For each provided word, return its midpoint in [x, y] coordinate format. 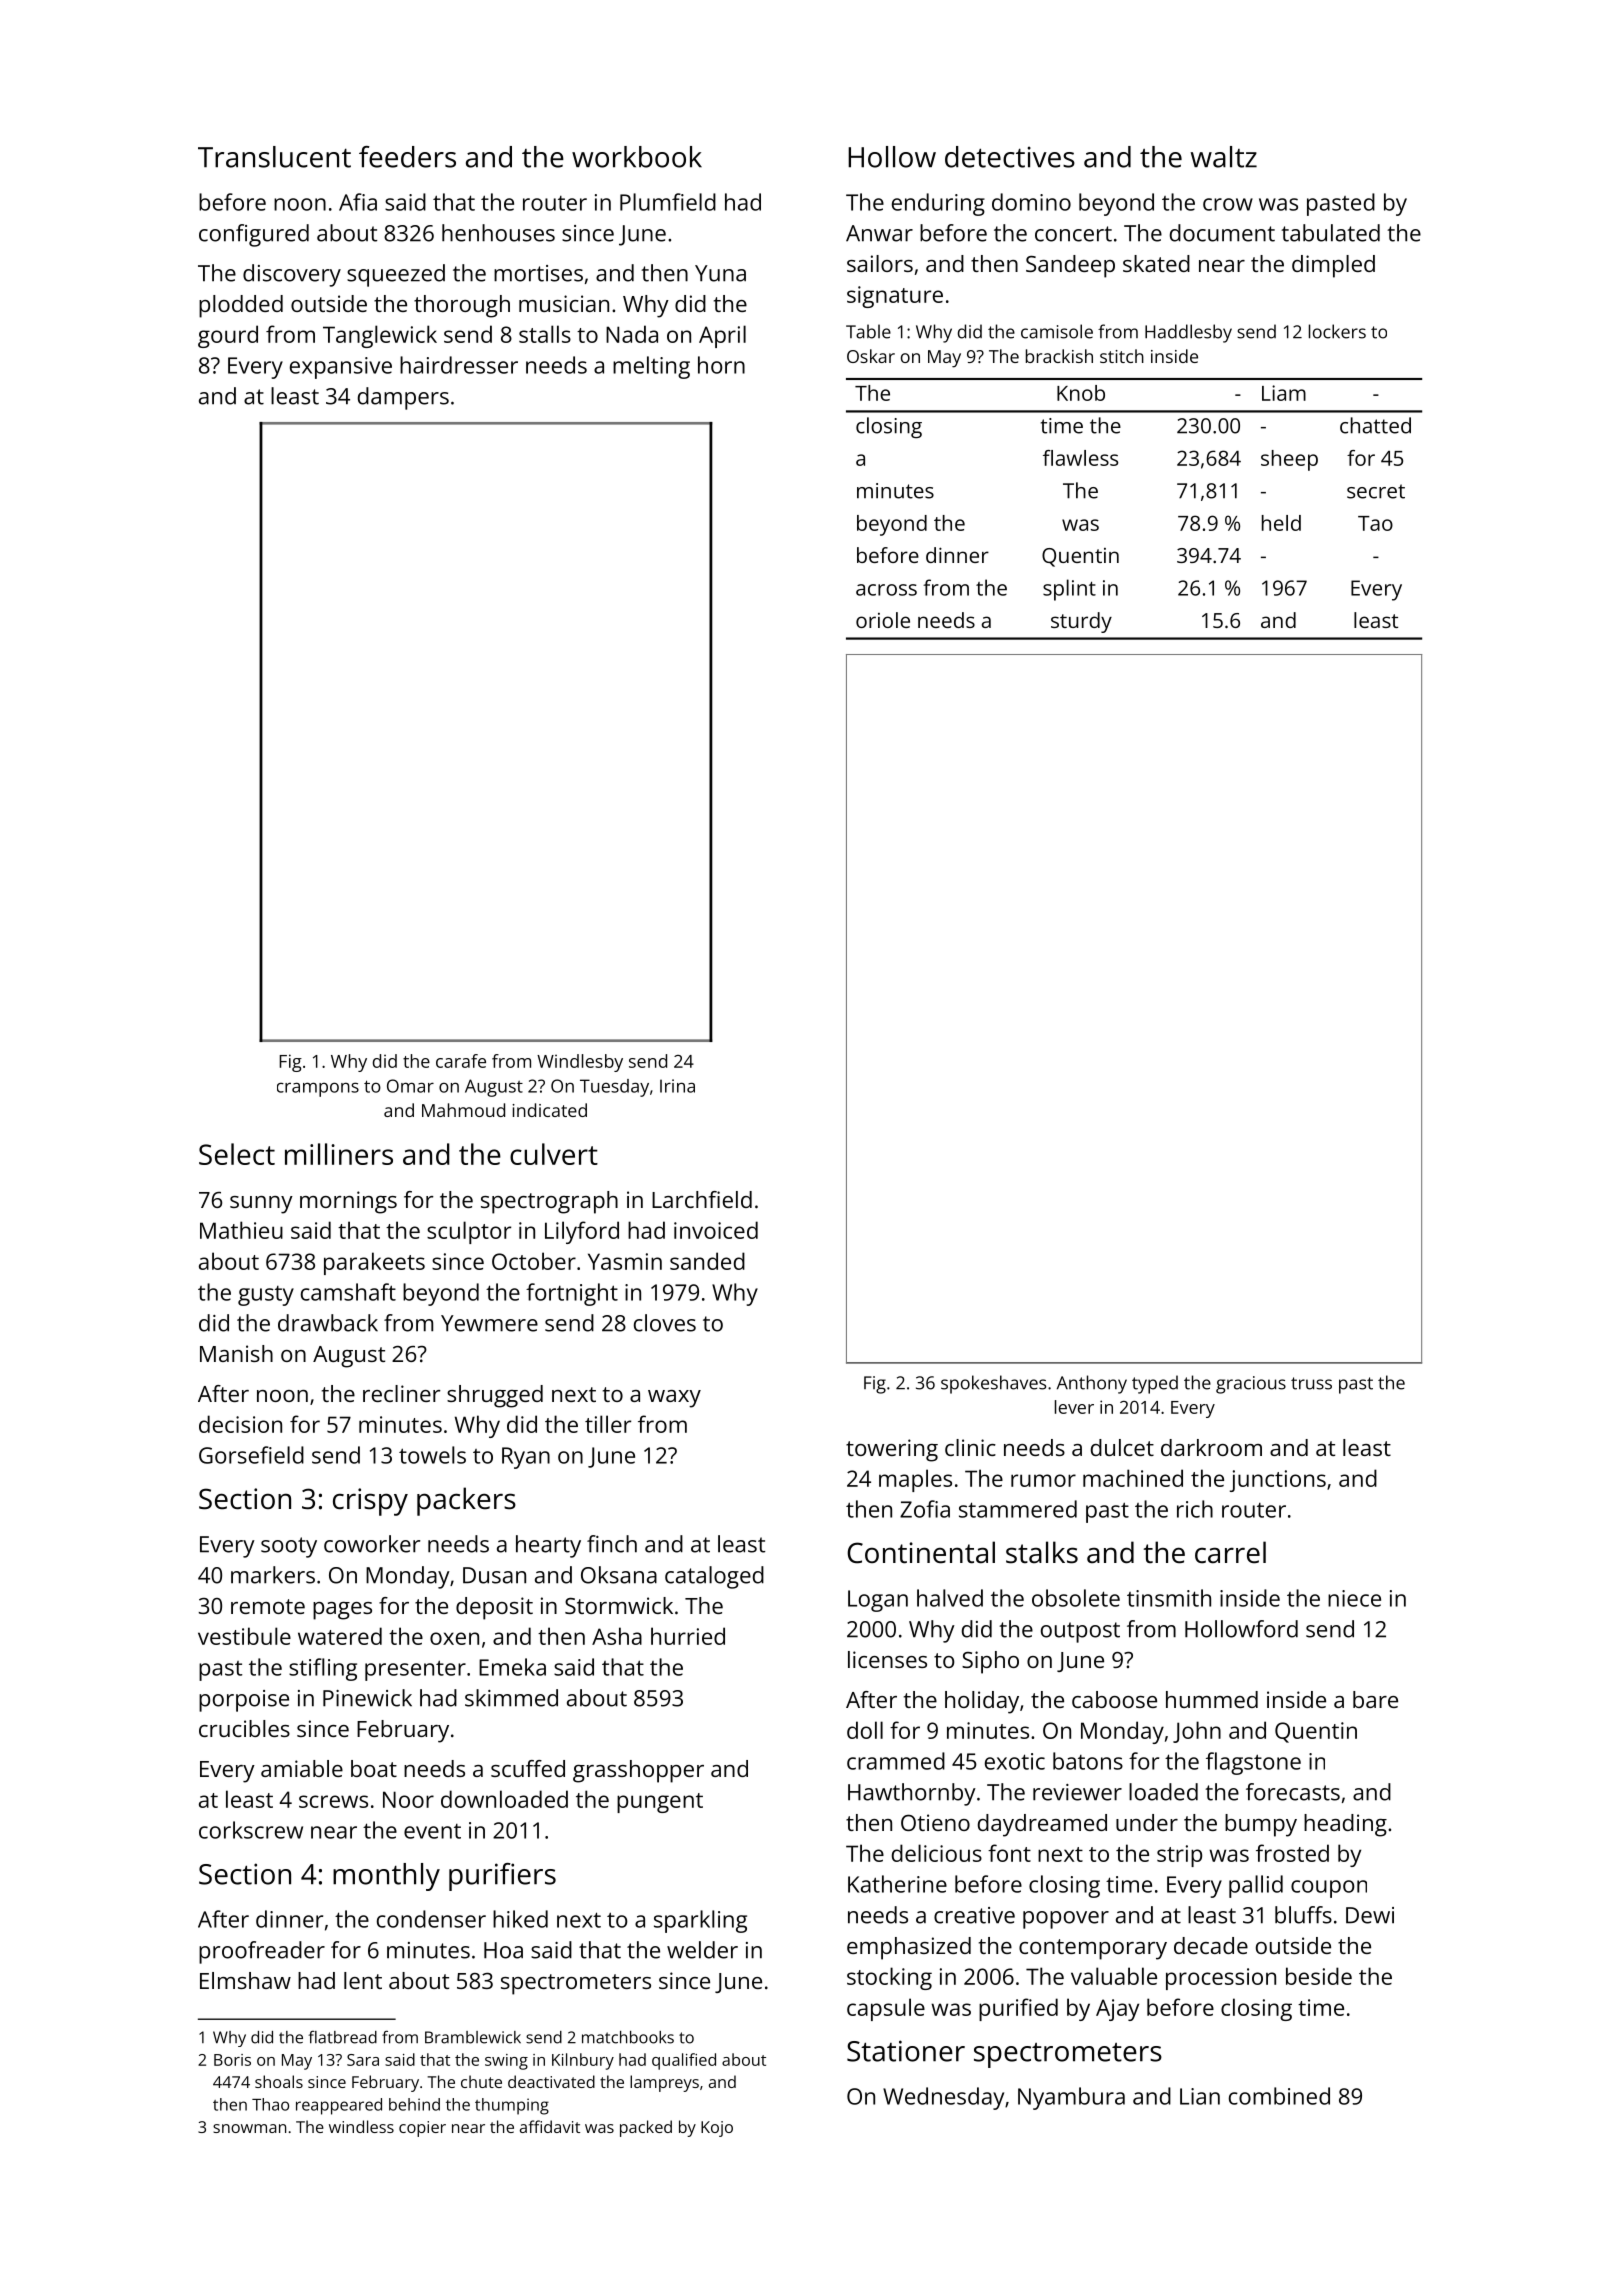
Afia [358, 202]
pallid [1256, 1886]
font [1009, 1853]
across [886, 590]
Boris [232, 2060]
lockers [1337, 331]
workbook [637, 157]
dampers [403, 398]
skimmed [511, 1698]
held [1281, 523]
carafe [461, 1061]
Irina [677, 1086]
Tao [1375, 523]
